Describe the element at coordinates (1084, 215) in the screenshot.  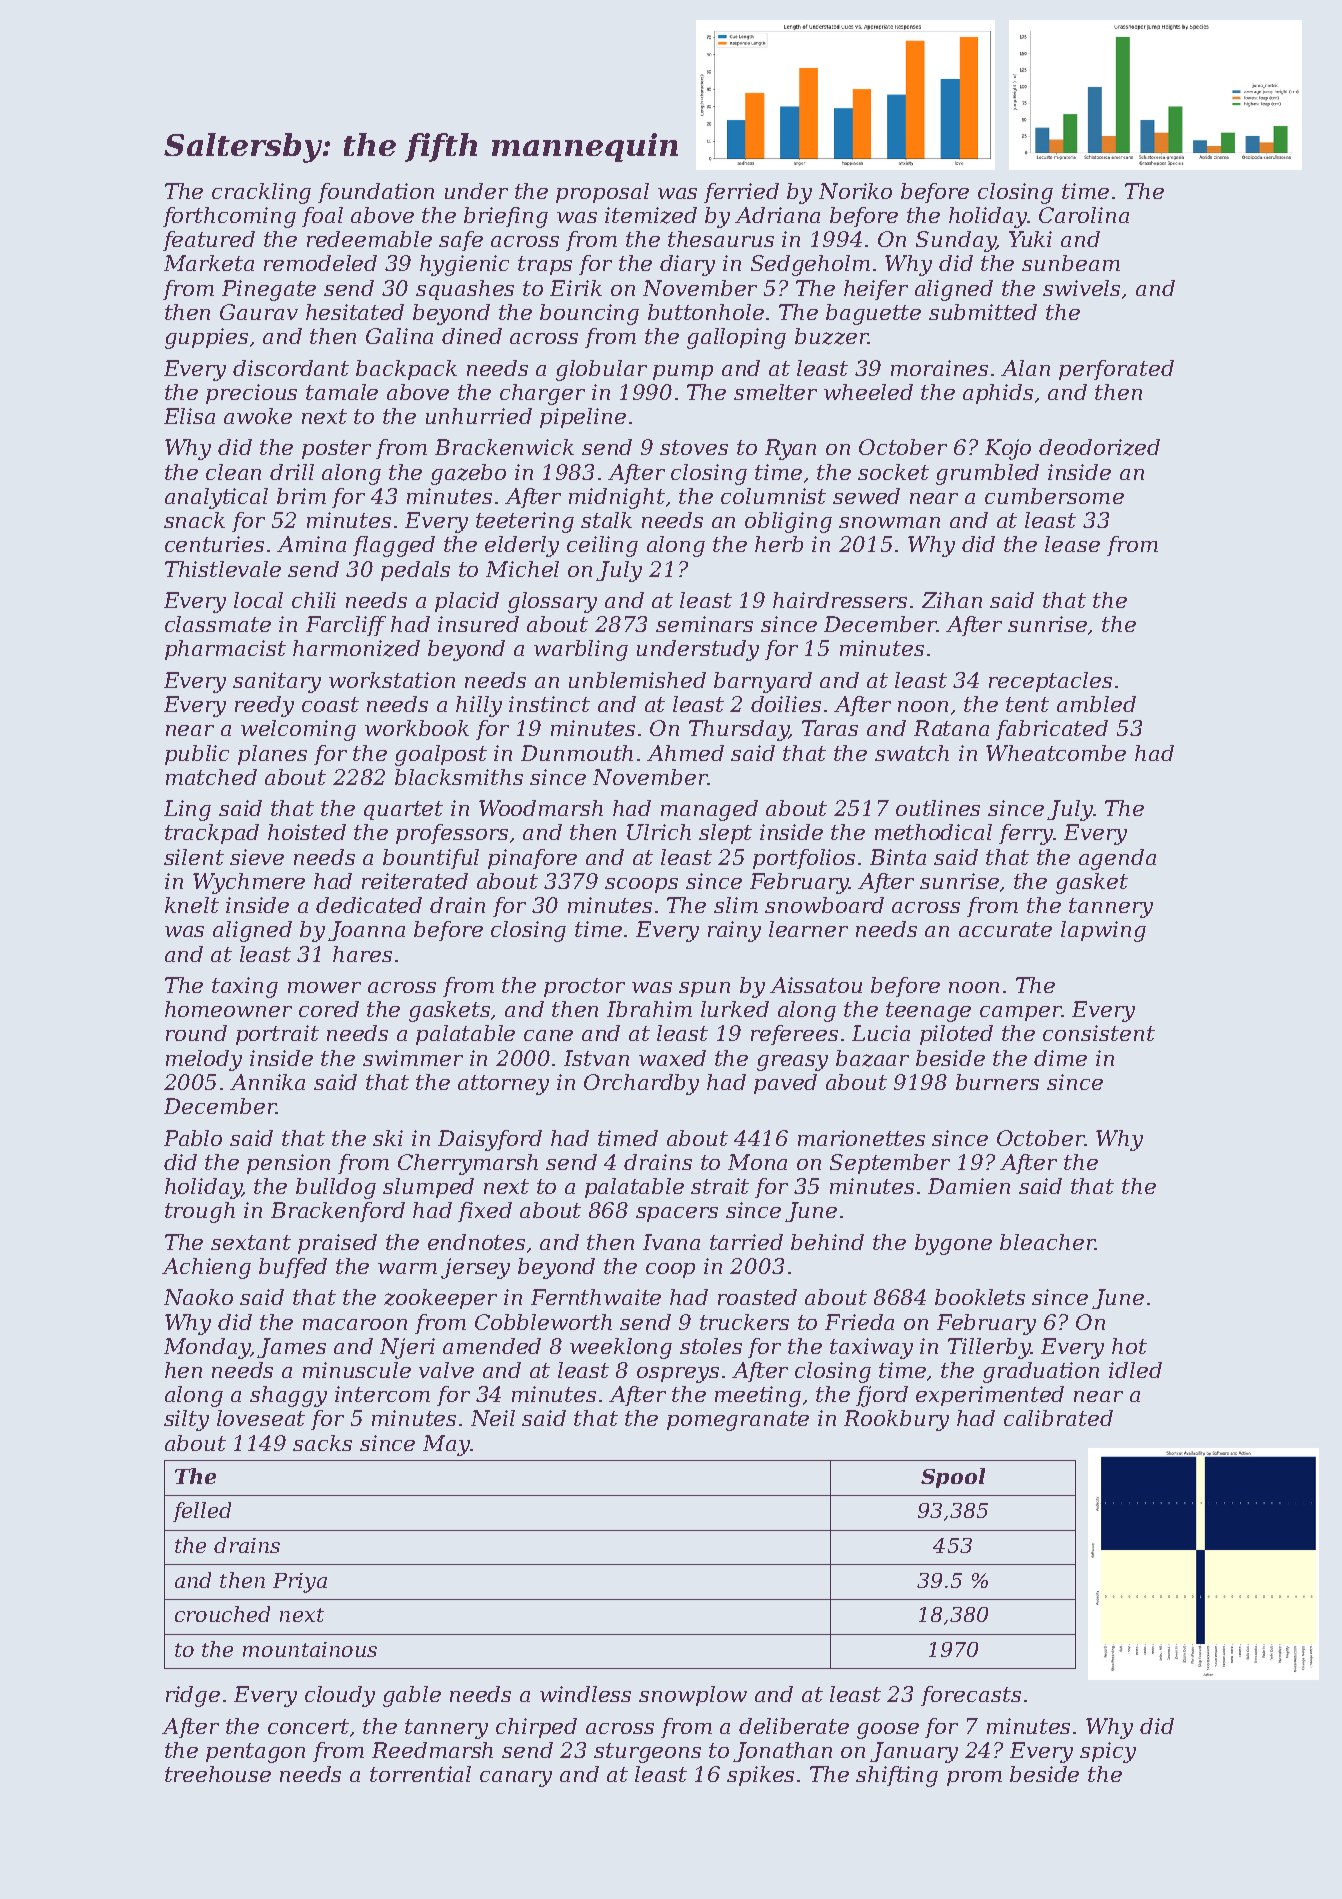
I see `Carolina` at that location.
